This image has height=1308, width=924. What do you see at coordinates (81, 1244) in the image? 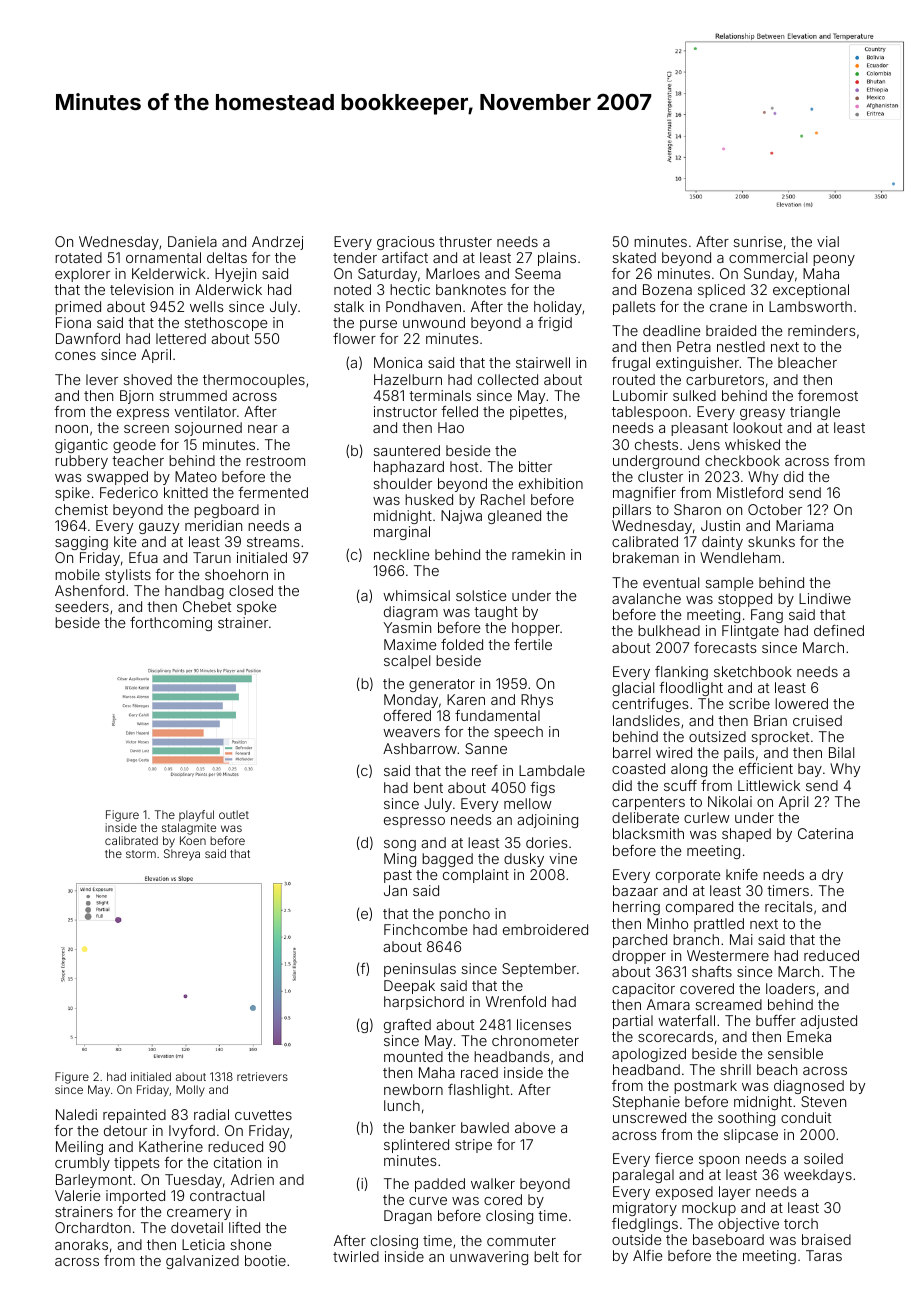
I see `anoraks` at bounding box center [81, 1244].
